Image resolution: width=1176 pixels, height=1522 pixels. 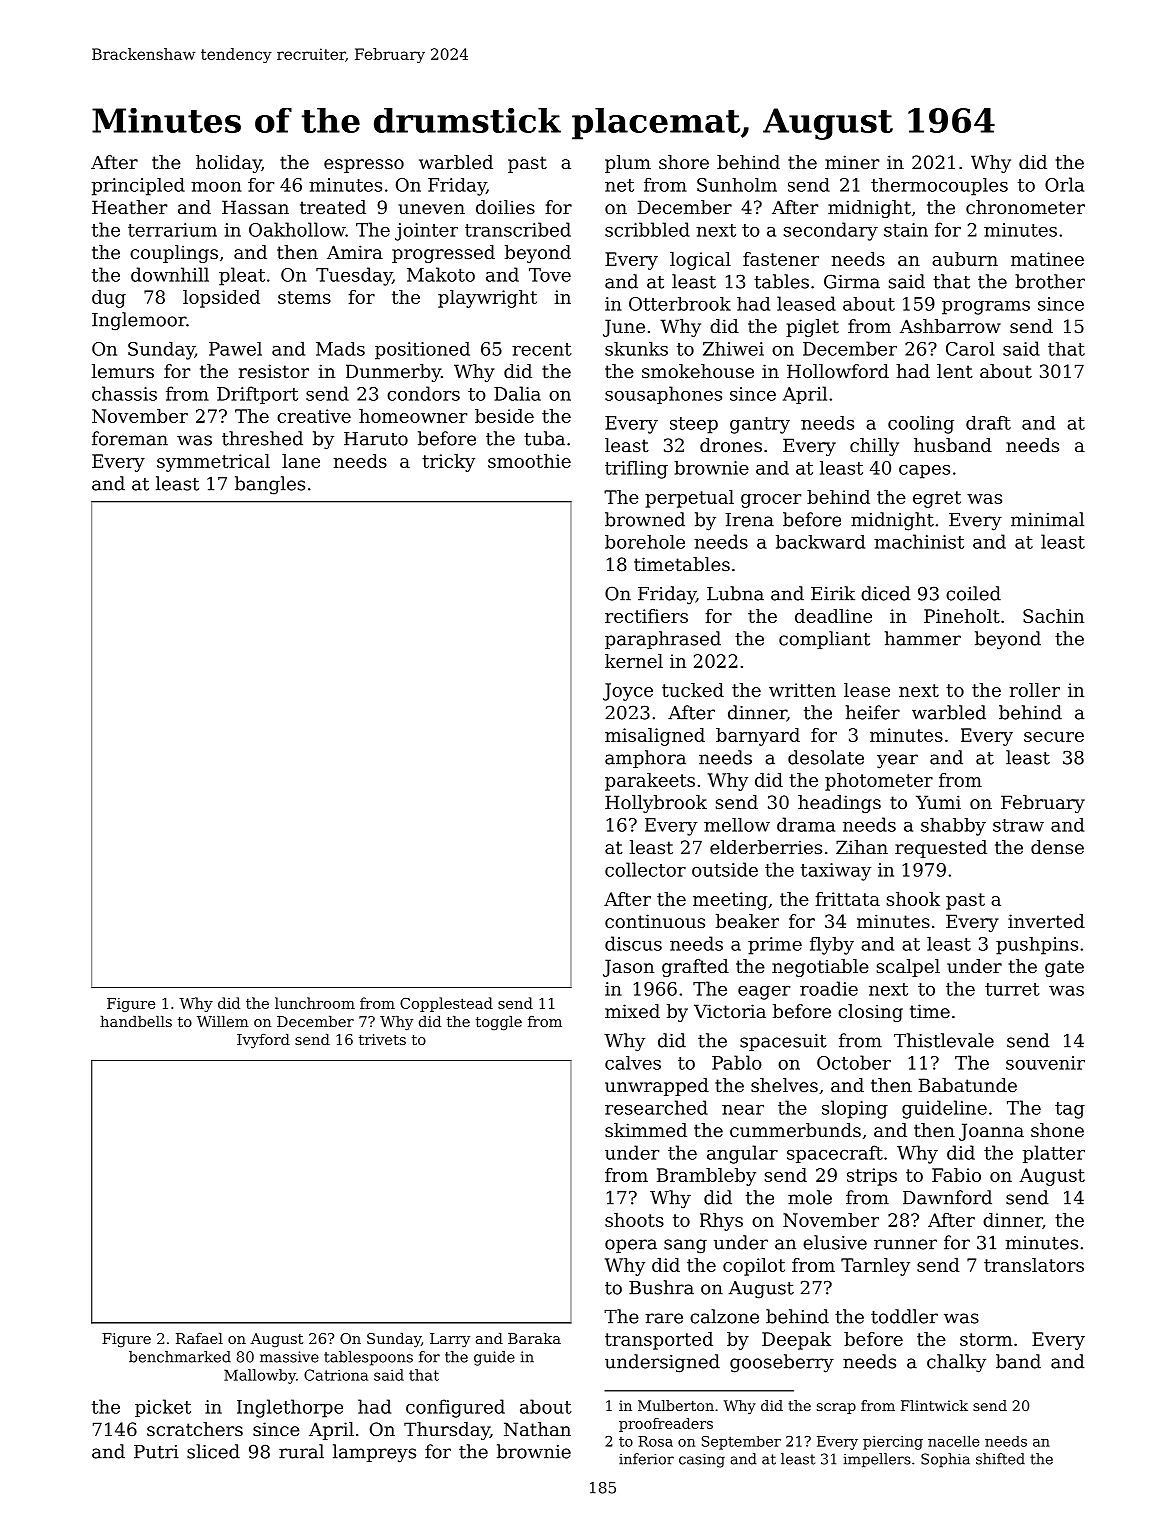 What do you see at coordinates (542, 349) in the image?
I see `recent` at bounding box center [542, 349].
